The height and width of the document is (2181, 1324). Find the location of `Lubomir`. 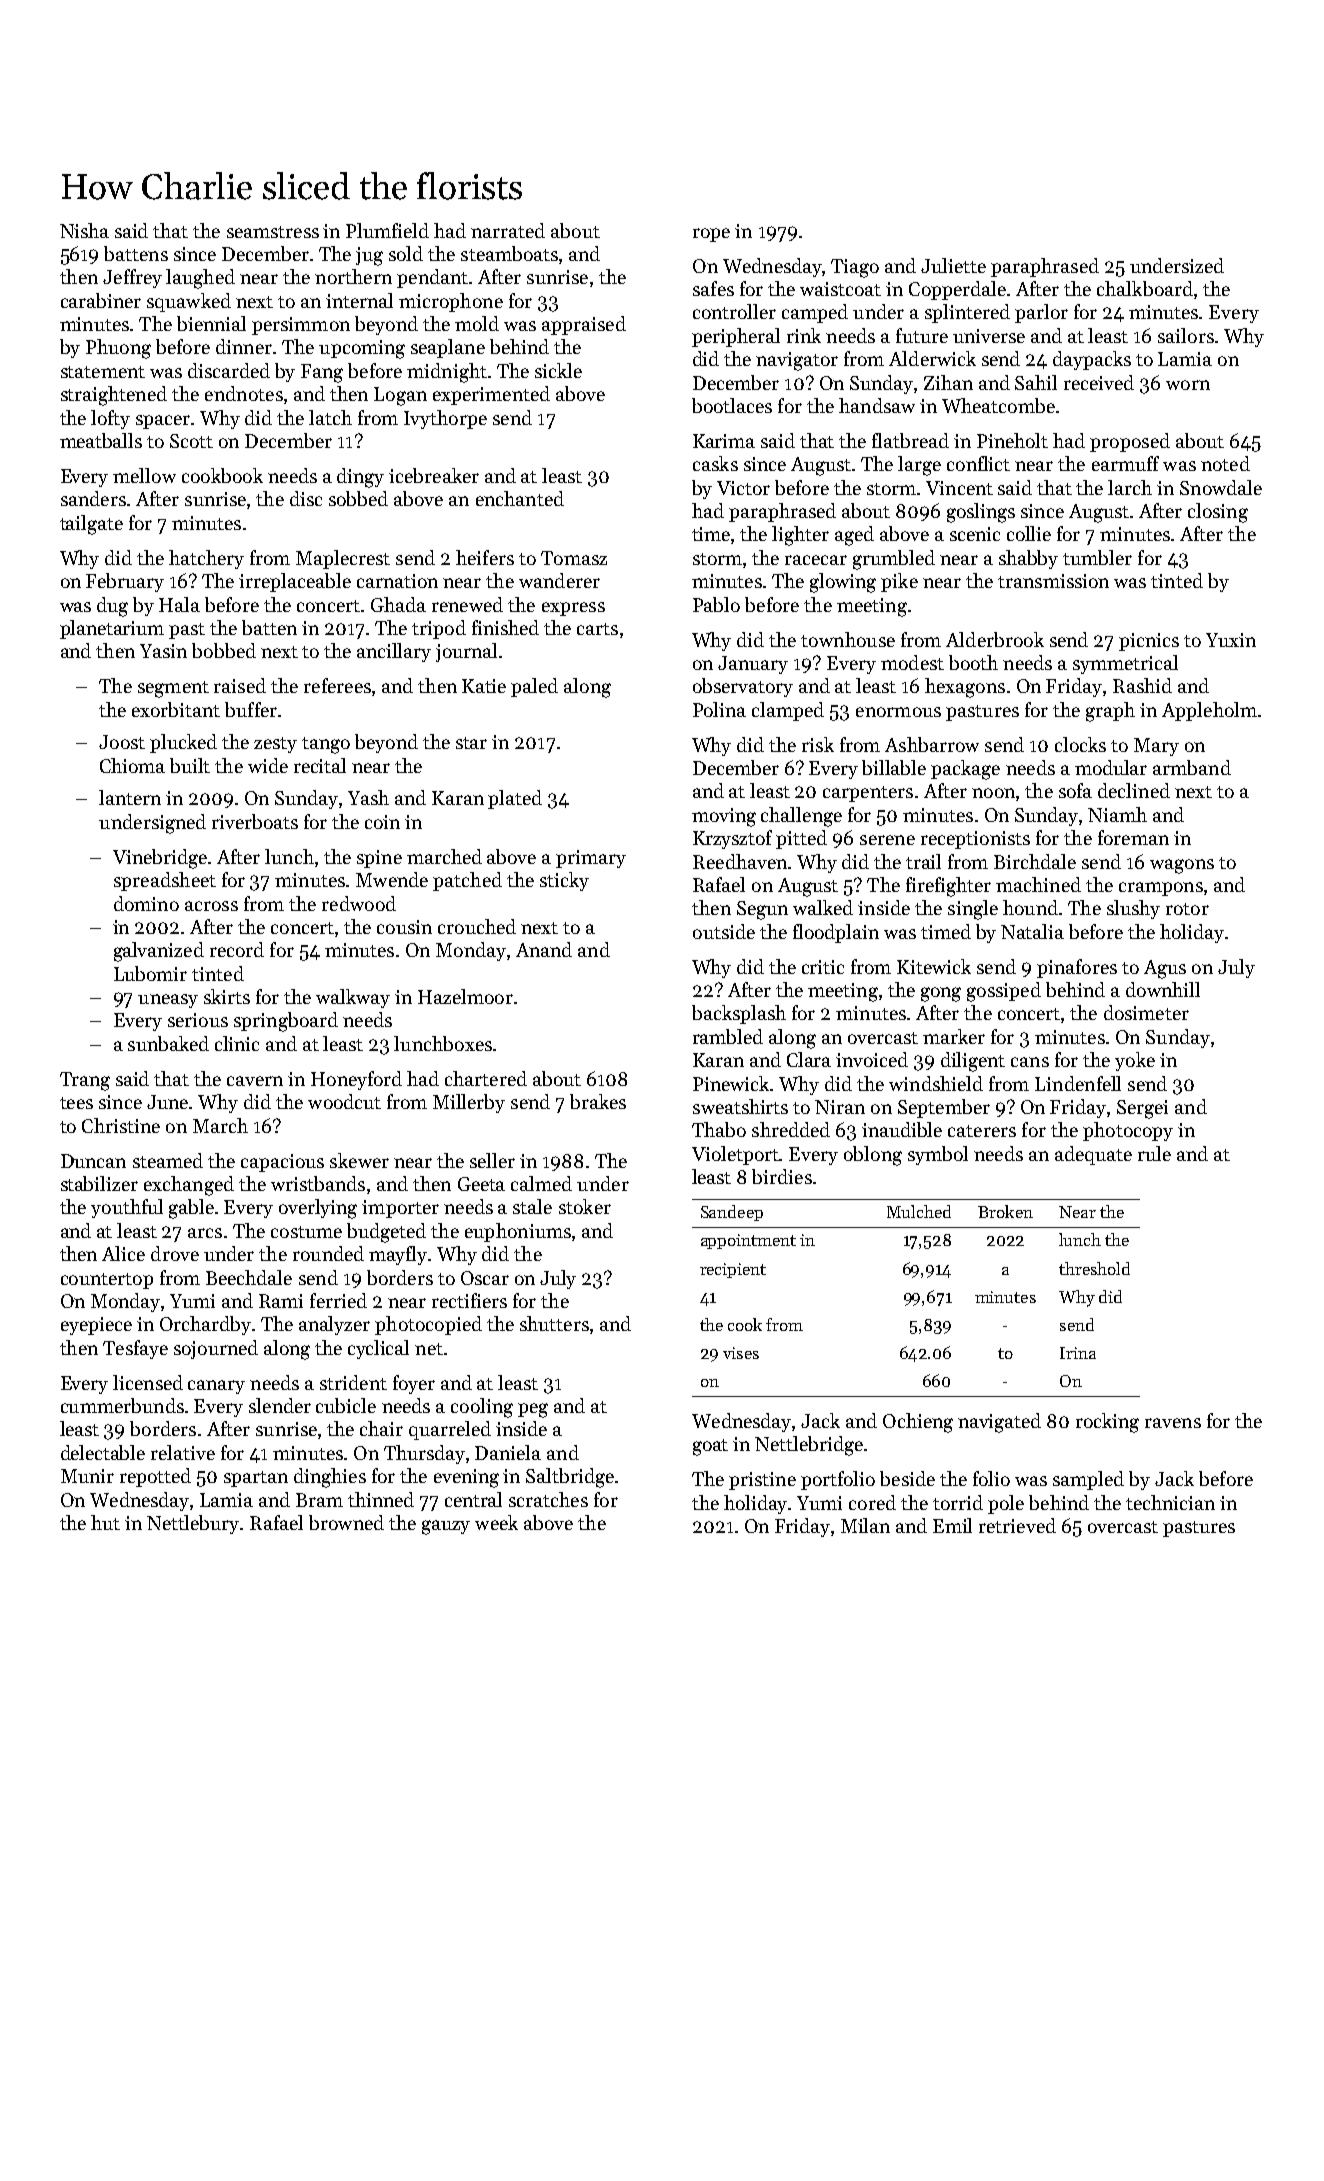

Lubomir is located at coordinates (150, 973).
